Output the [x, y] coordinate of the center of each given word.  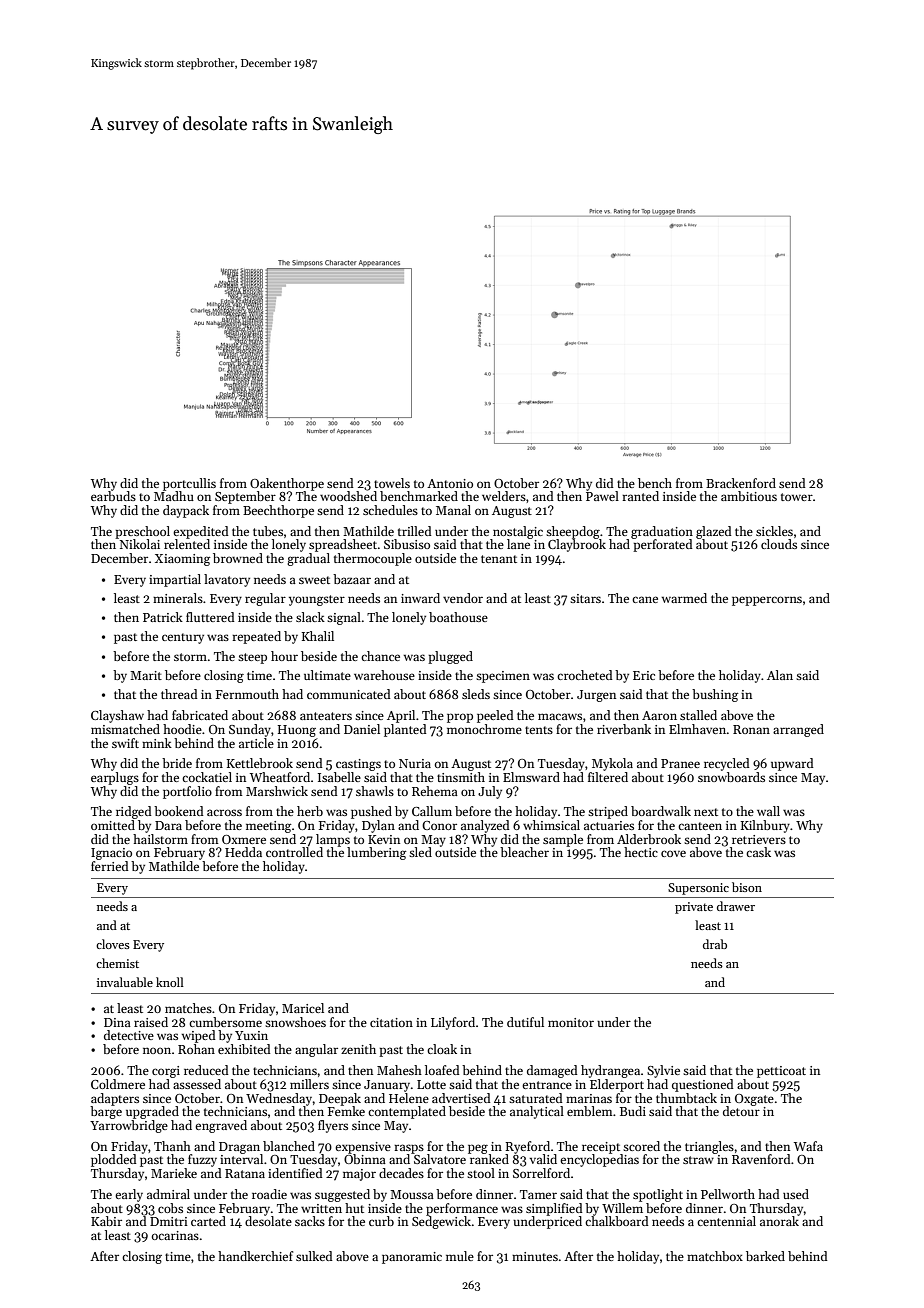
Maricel [303, 1008]
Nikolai [140, 544]
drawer [736, 906]
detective [129, 1035]
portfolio [187, 792]
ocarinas [175, 1235]
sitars [585, 598]
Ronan [751, 729]
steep [252, 658]
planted [405, 730]
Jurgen [596, 696]
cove [673, 853]
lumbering [377, 853]
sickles [774, 531]
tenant [499, 559]
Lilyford [453, 1023]
